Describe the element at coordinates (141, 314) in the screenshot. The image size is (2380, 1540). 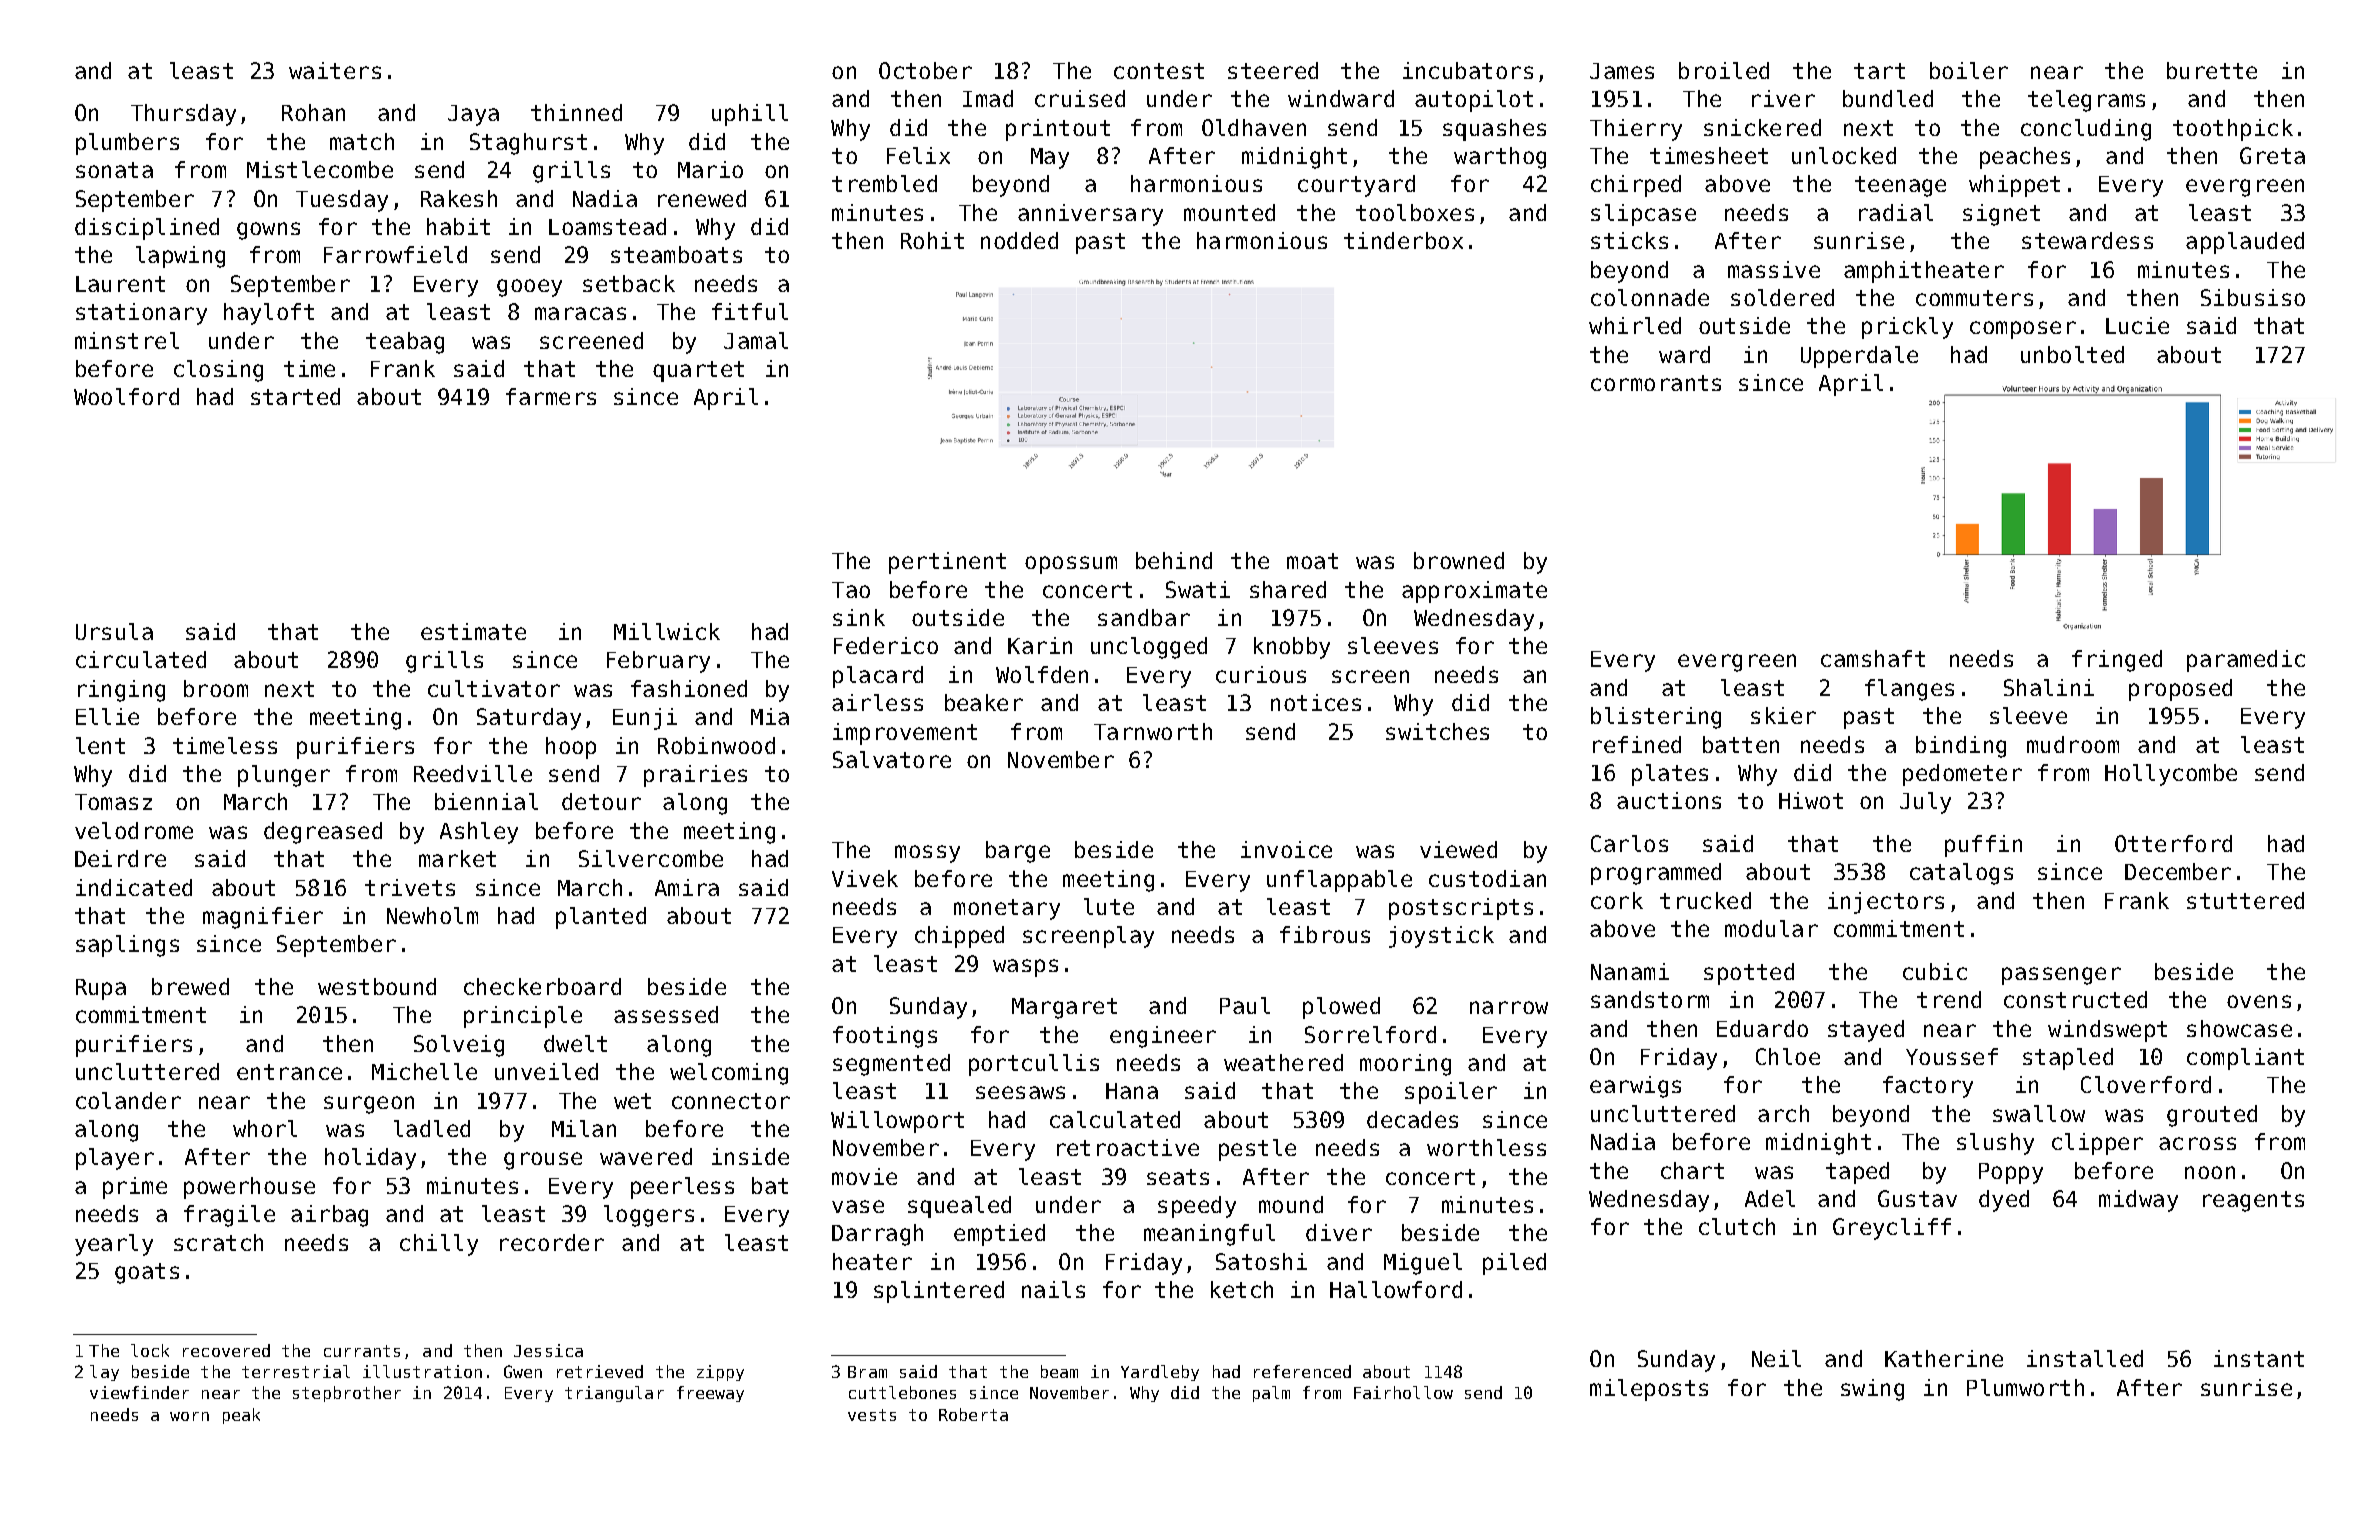
I see `stationary` at that location.
